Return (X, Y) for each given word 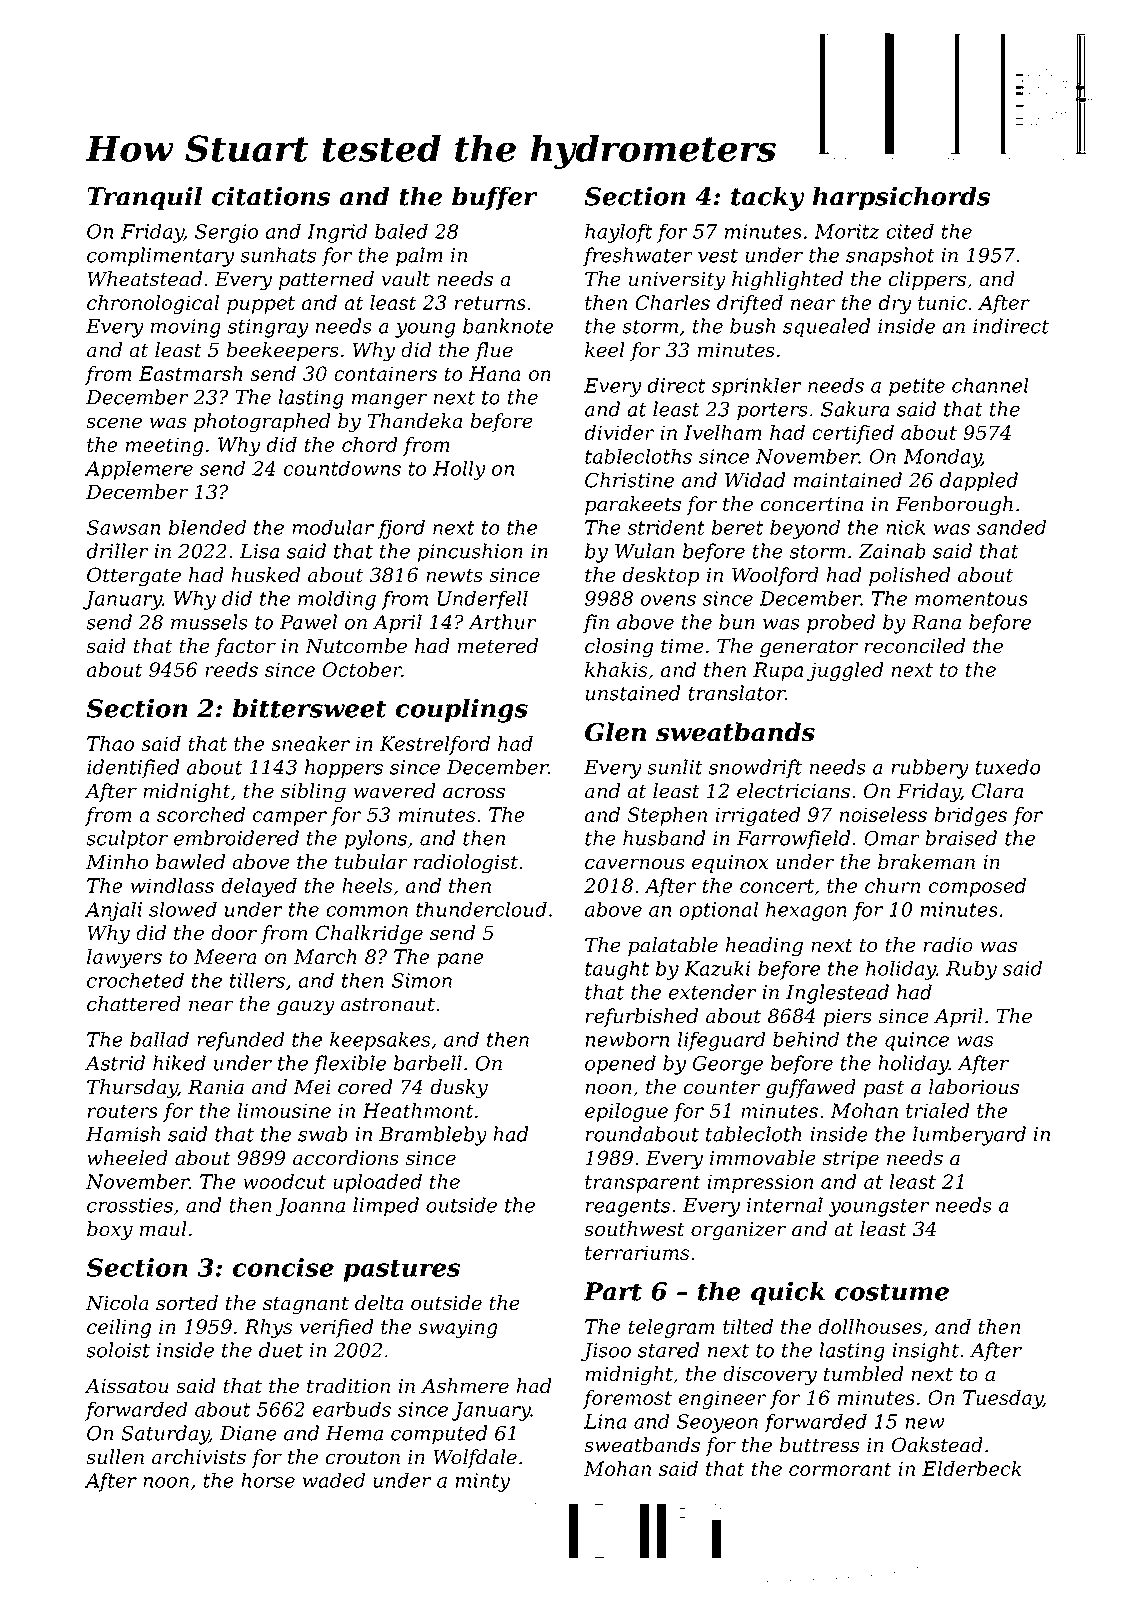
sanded (1011, 527)
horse (268, 1480)
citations (271, 196)
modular (333, 527)
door (234, 933)
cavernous (635, 864)
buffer (494, 198)
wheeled (127, 1158)
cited (910, 231)
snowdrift (755, 769)
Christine (629, 480)
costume (892, 1292)
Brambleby (433, 1136)
